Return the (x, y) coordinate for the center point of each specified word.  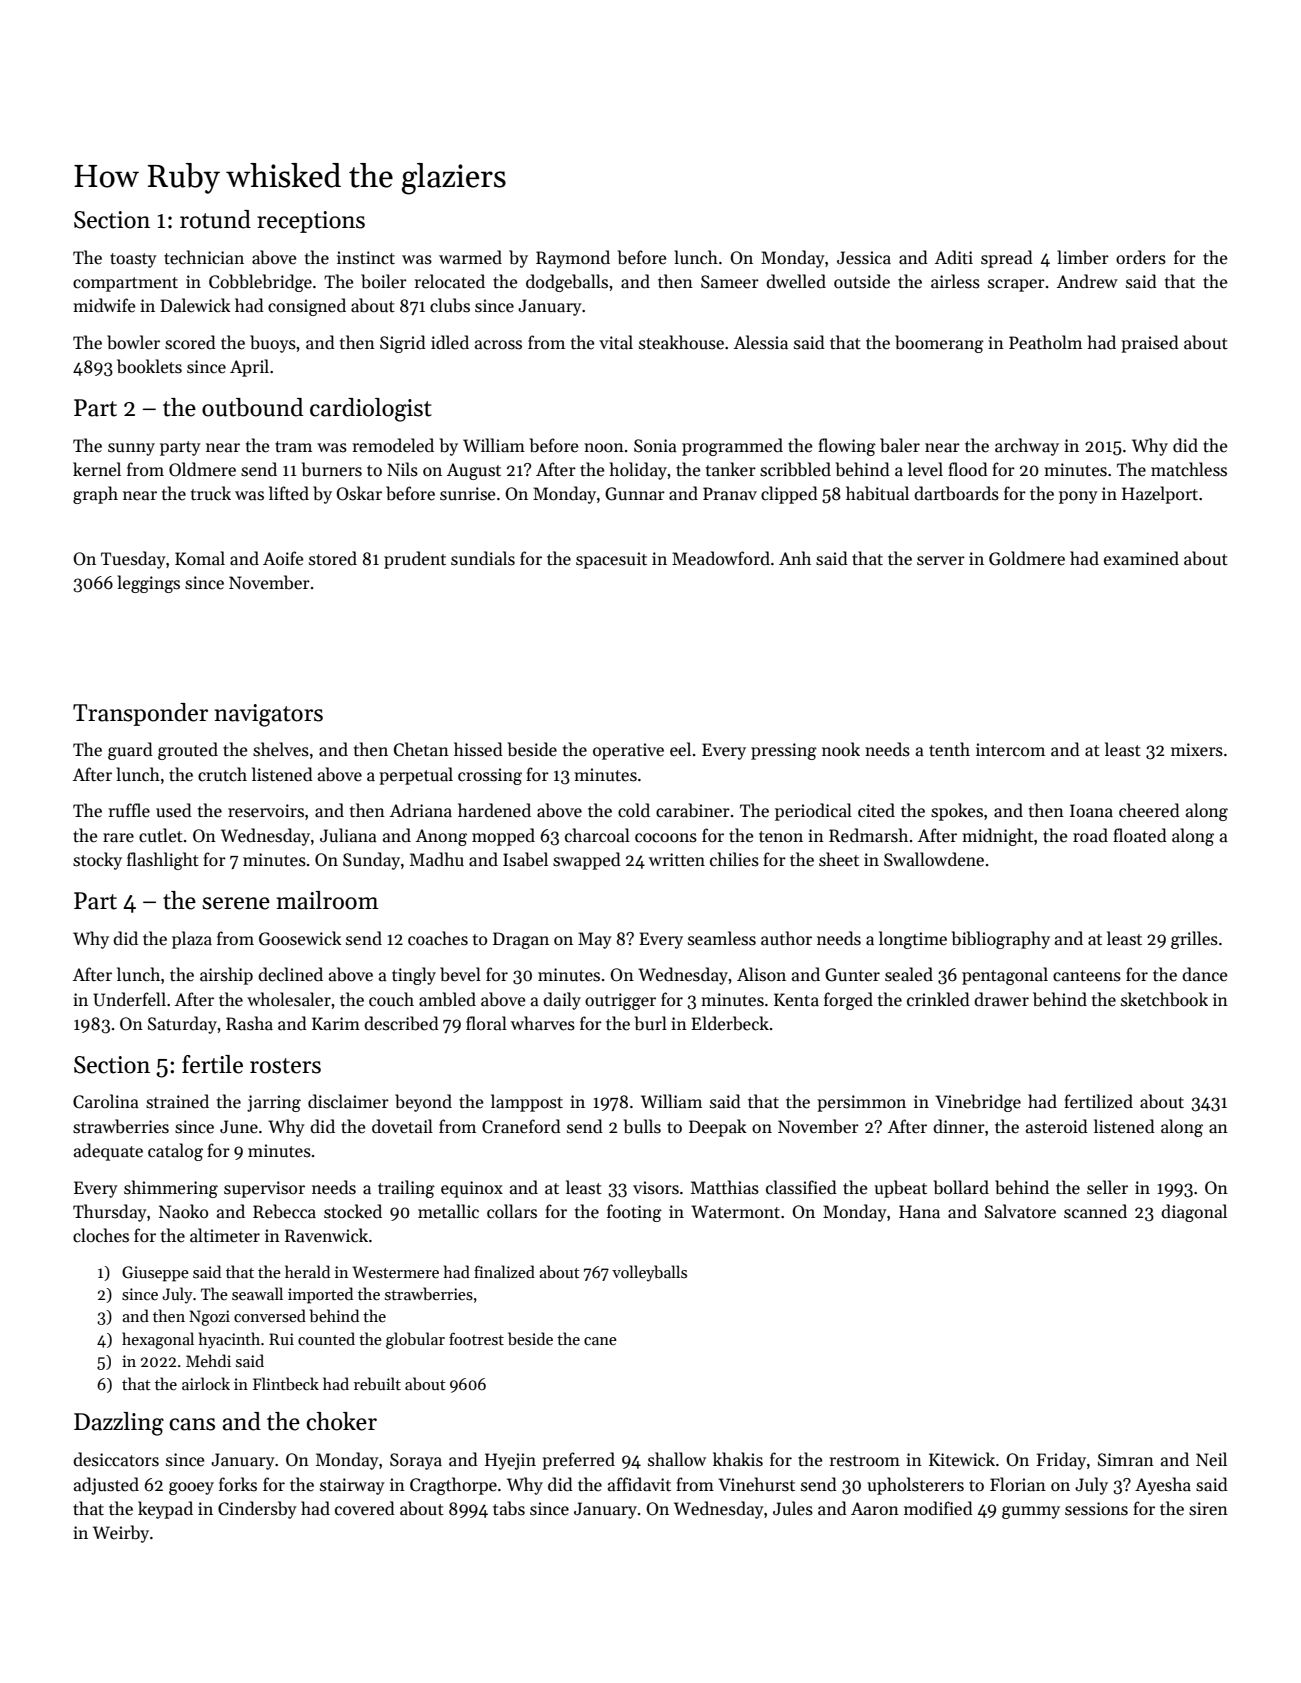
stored (333, 558)
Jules (793, 1508)
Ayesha (1163, 1486)
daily (562, 1001)
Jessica (864, 258)
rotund (215, 219)
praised (1150, 344)
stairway (352, 1486)
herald (307, 1271)
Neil (1211, 1459)
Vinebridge (978, 1103)
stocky (97, 861)
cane (600, 1341)
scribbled (795, 469)
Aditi (954, 257)
